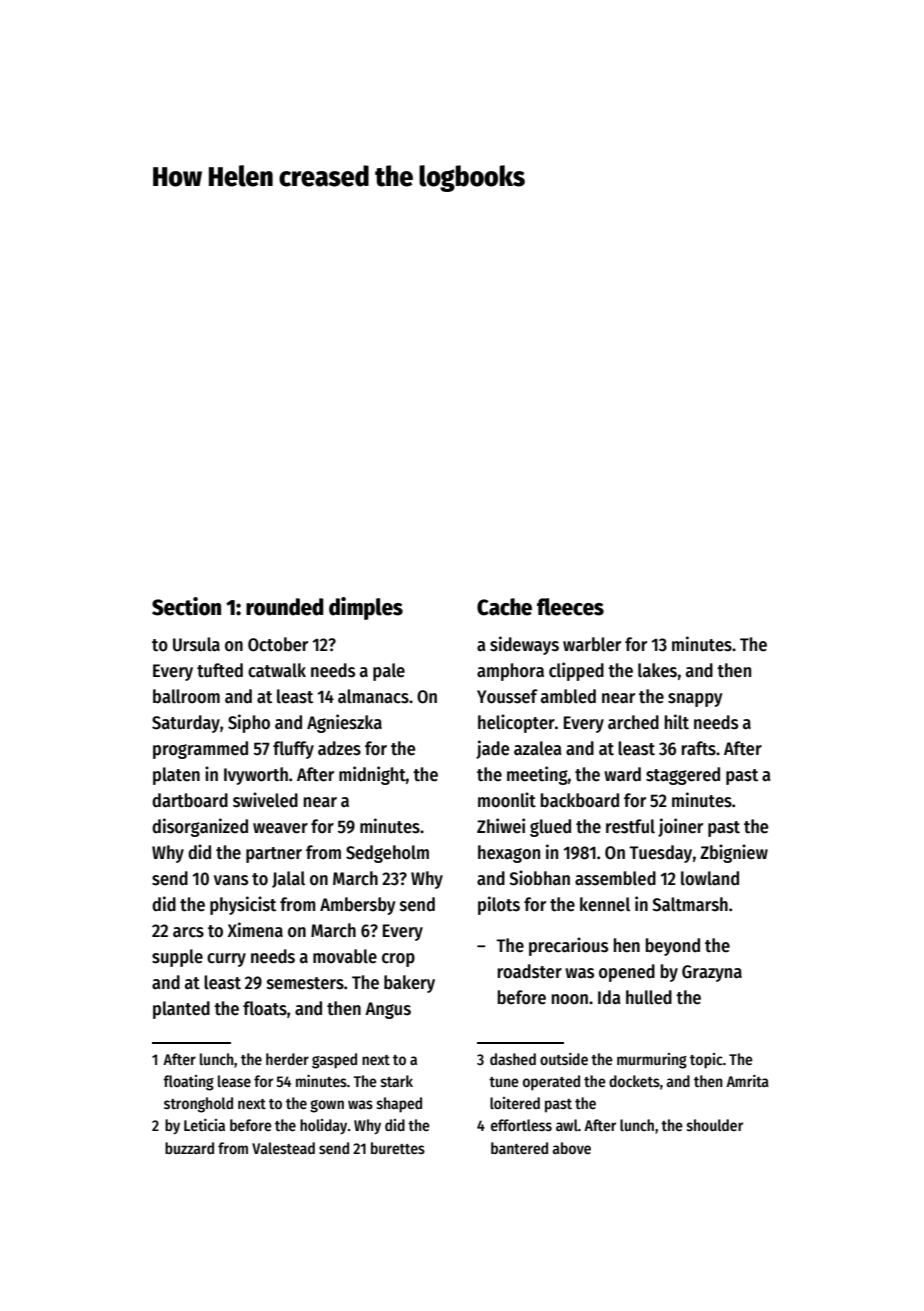  Describe the element at coordinates (570, 607) in the screenshot. I see `fleeces` at that location.
